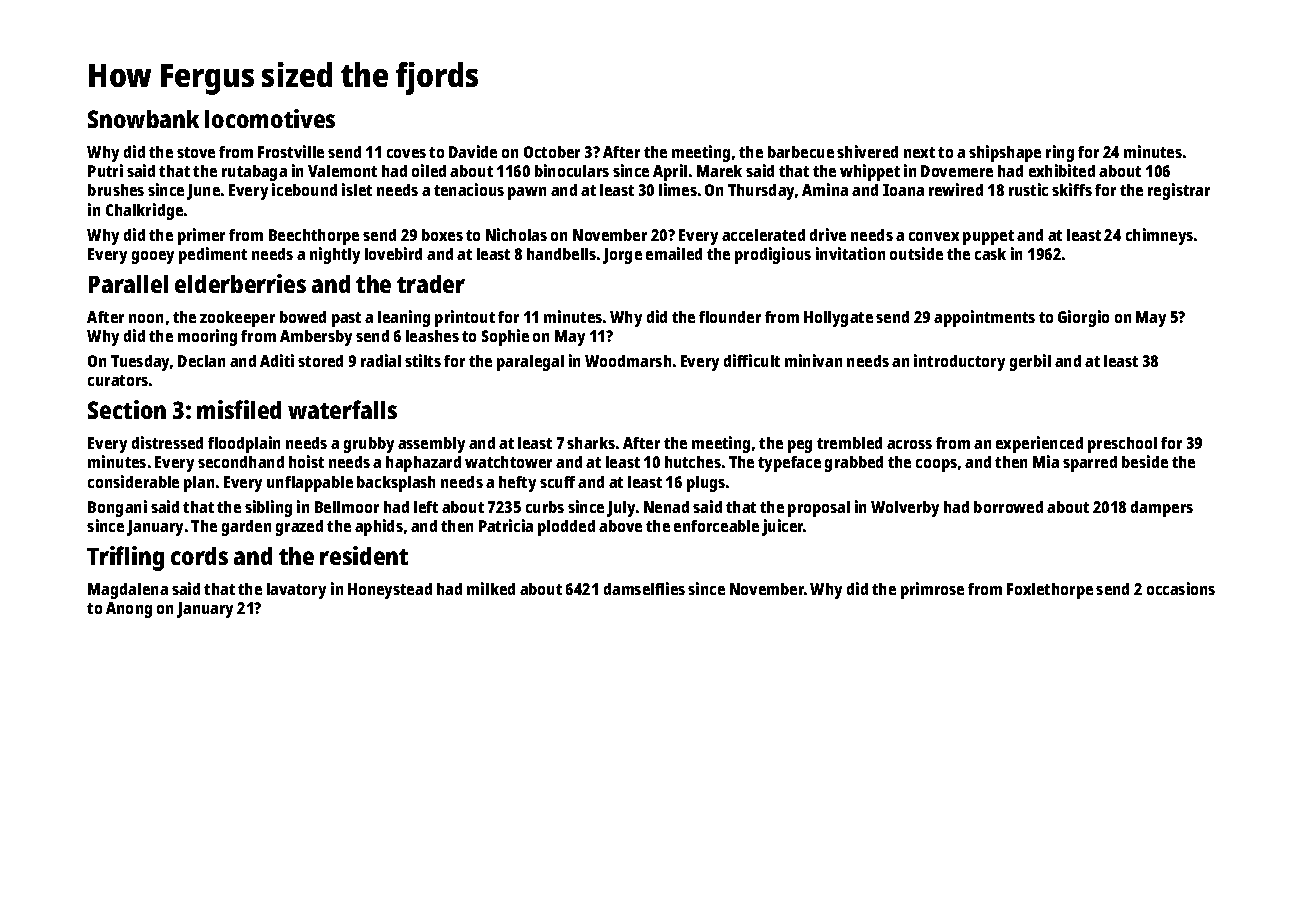 The width and height of the screenshot is (1308, 924). What do you see at coordinates (128, 591) in the screenshot?
I see `Magdalena` at bounding box center [128, 591].
